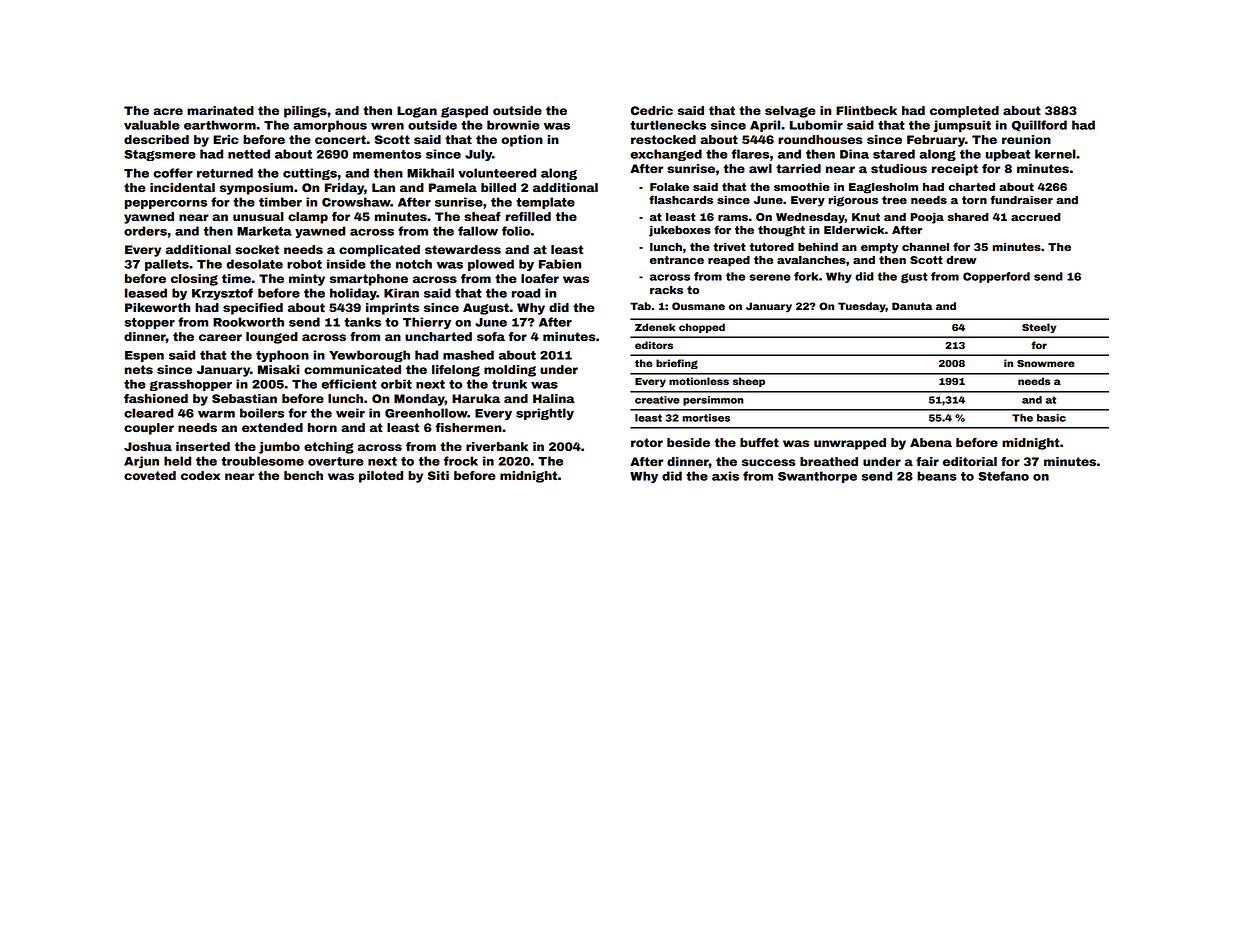 The height and width of the screenshot is (952, 1233). What do you see at coordinates (961, 260) in the screenshot?
I see `drew` at bounding box center [961, 260].
